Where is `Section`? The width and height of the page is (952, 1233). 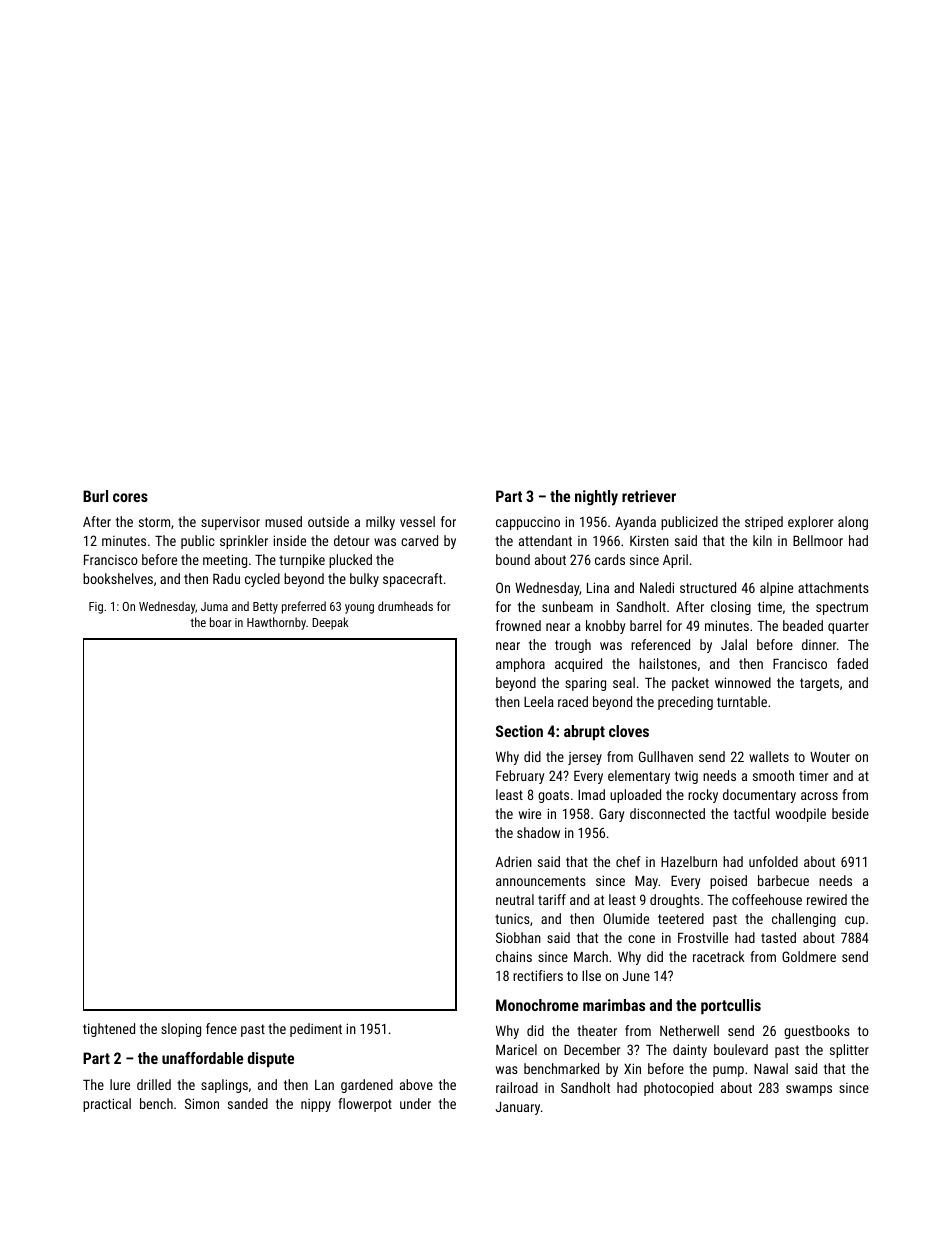 Section is located at coordinates (519, 731).
